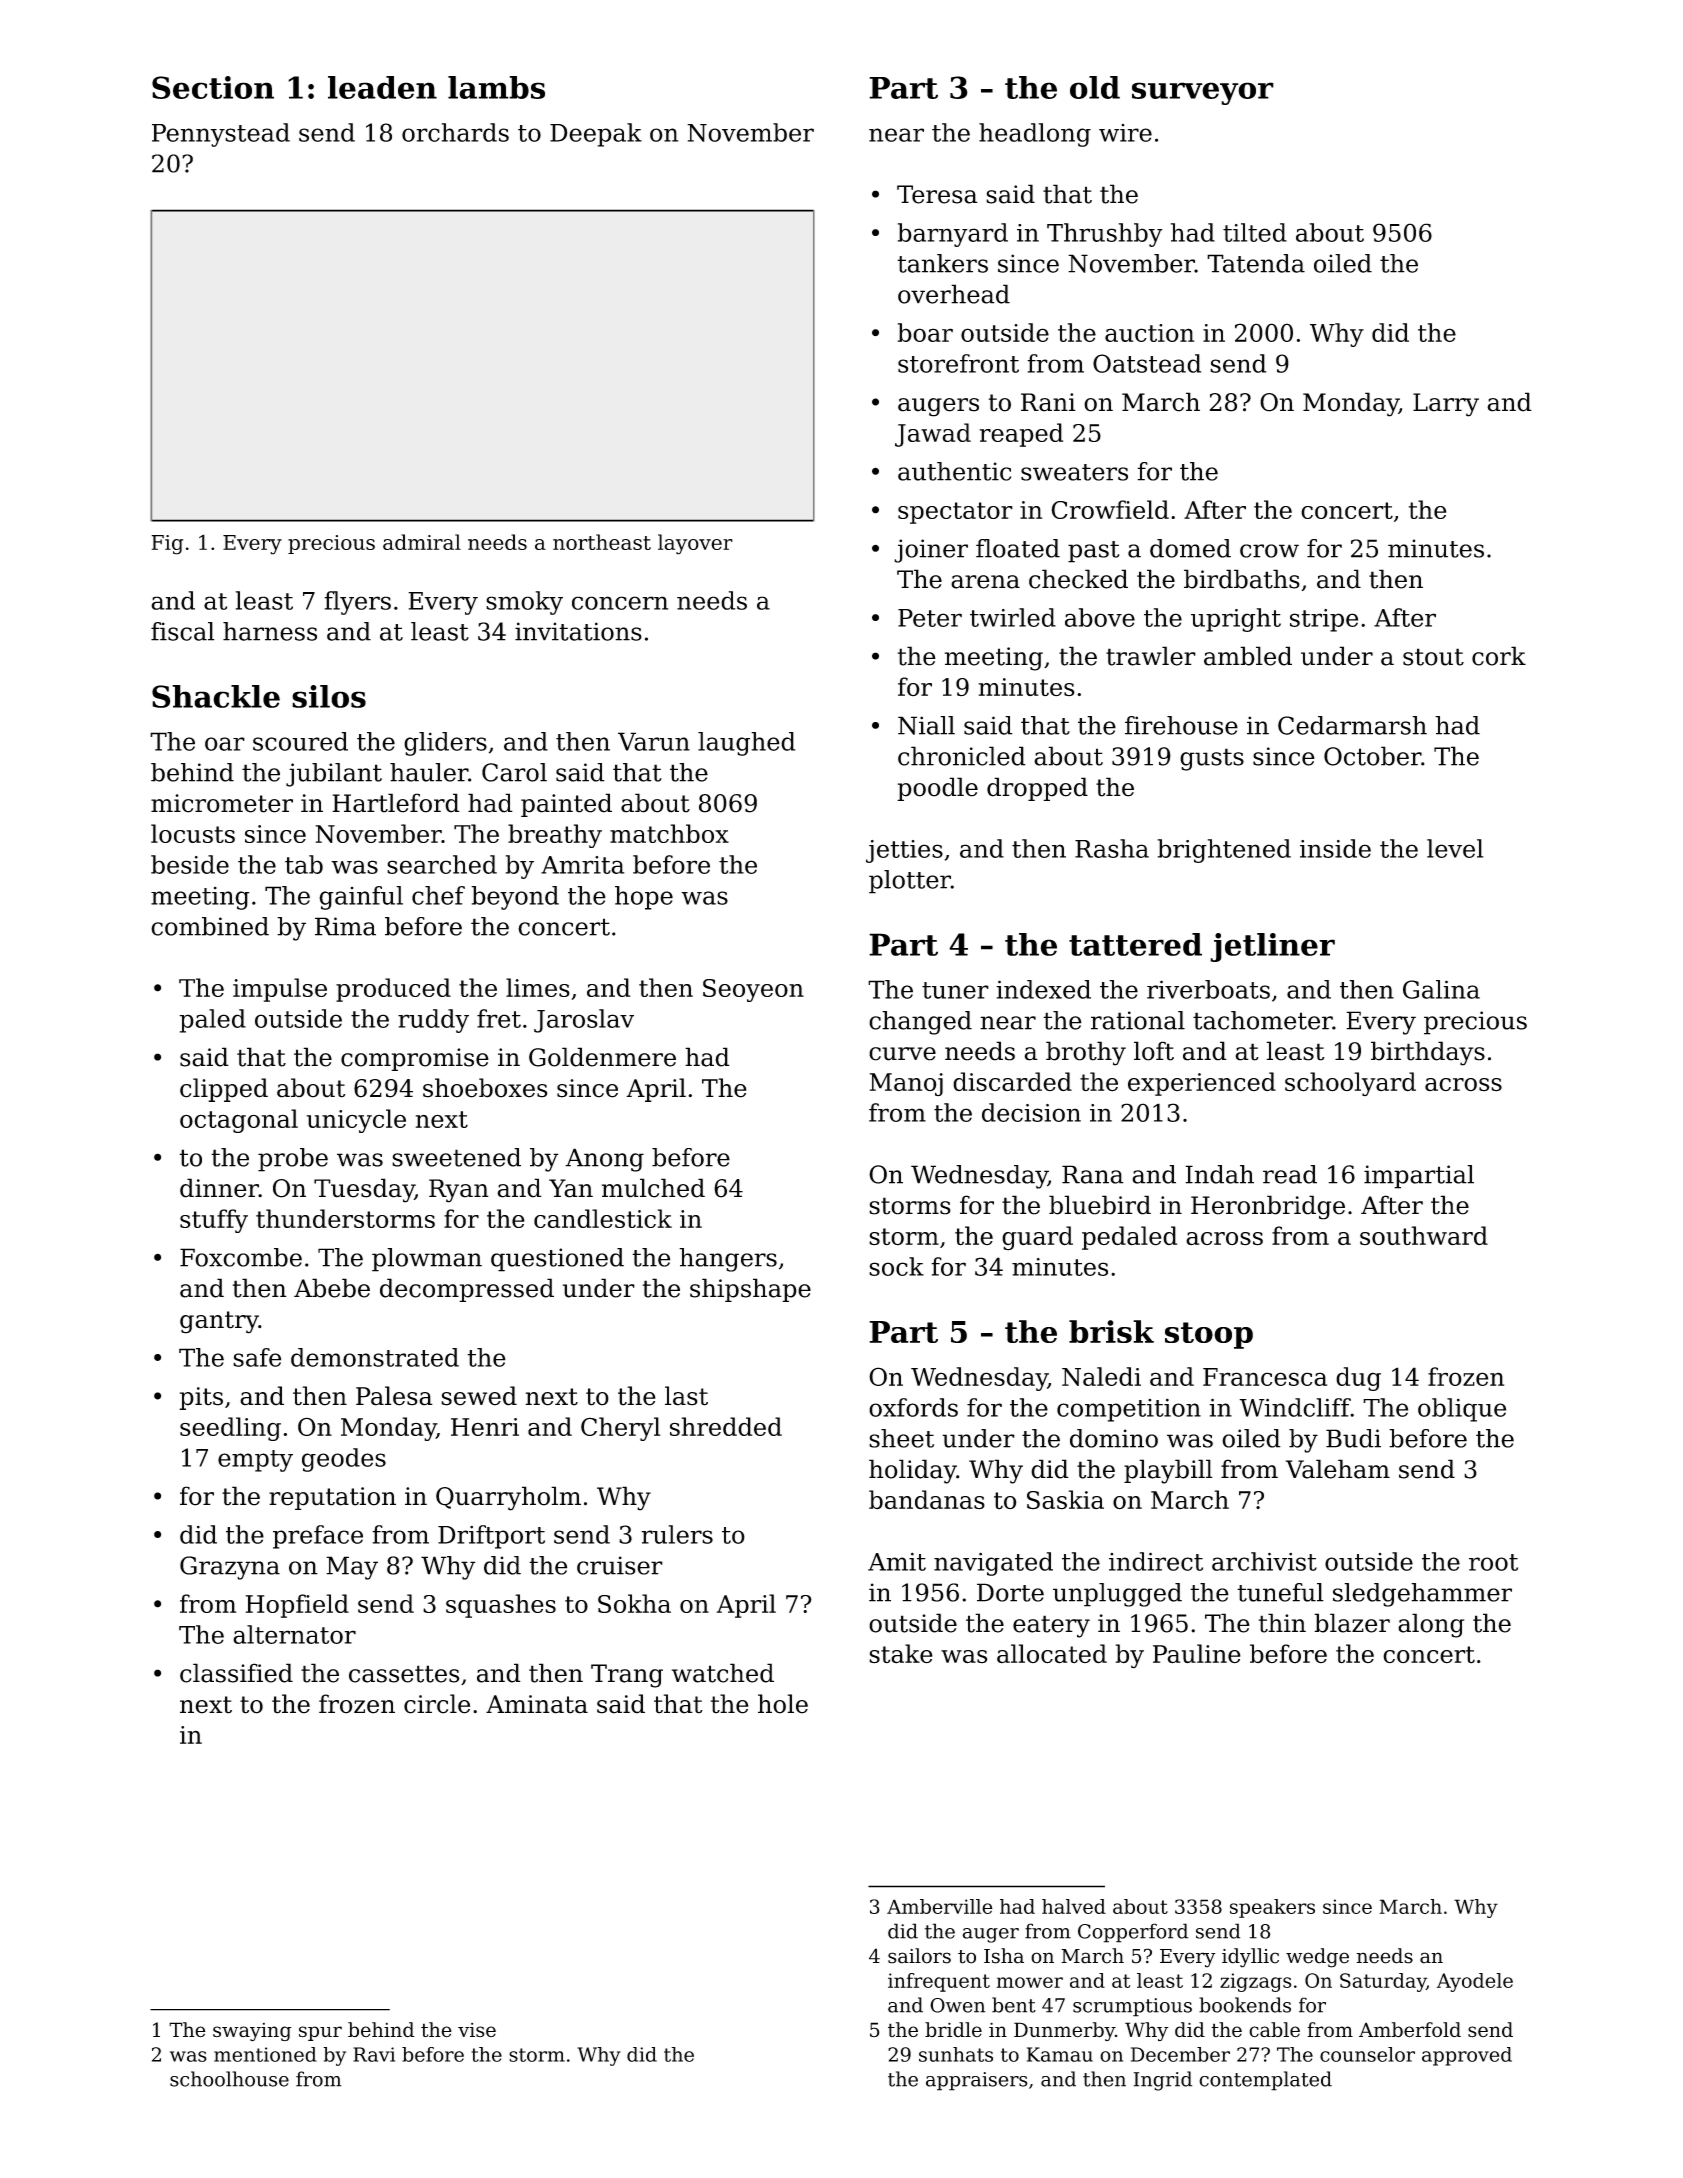 This document has width=1683, height=2178. Describe the element at coordinates (1446, 405) in the document. I see `Larry` at that location.
